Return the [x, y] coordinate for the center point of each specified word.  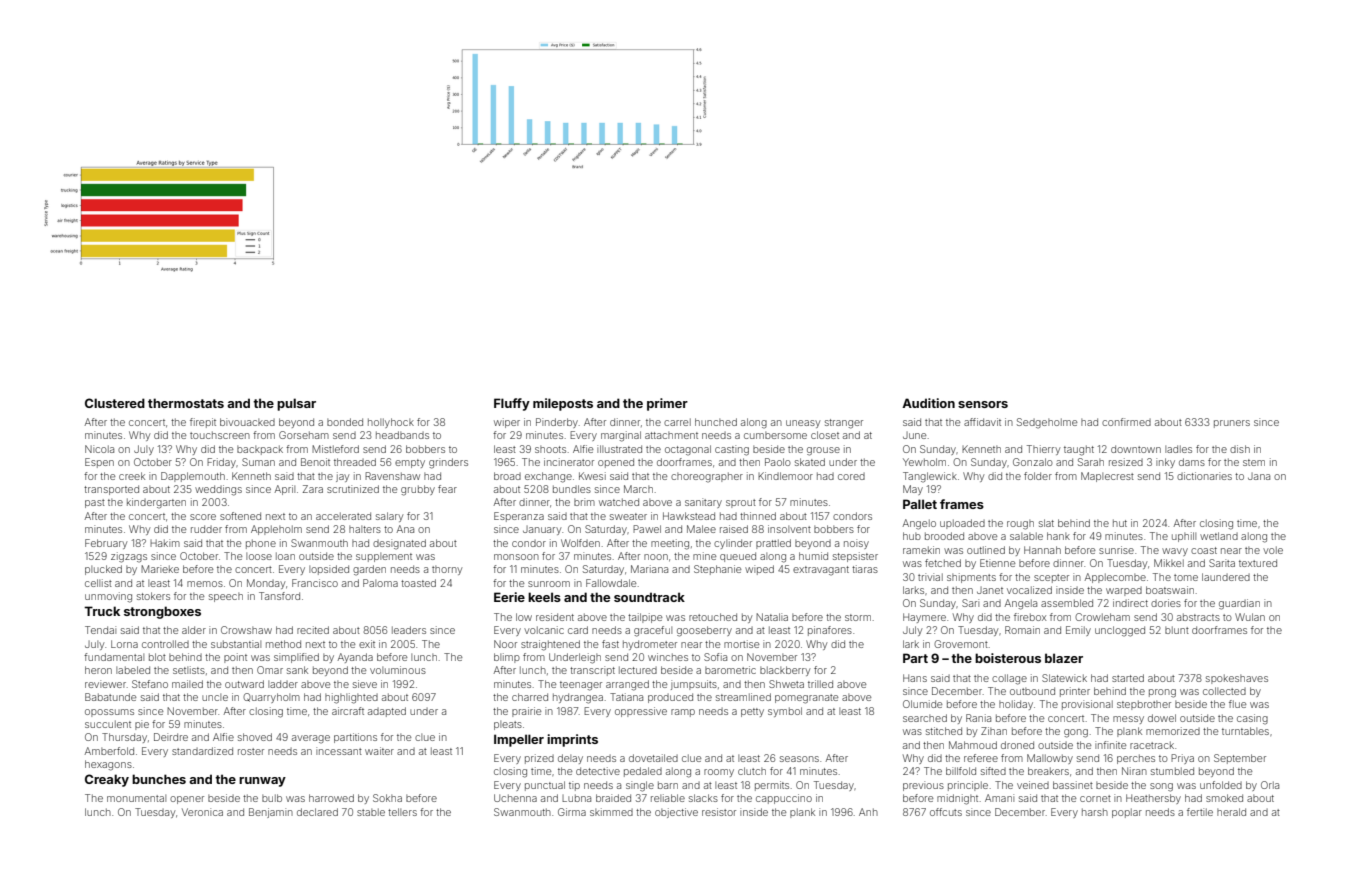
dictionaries [1204, 476]
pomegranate [806, 699]
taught [1079, 450]
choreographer [707, 477]
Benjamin [271, 813]
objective [676, 813]
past [95, 503]
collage [1009, 679]
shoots [550, 449]
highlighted [351, 698]
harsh [1095, 812]
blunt [1177, 630]
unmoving [108, 597]
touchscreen [220, 435]
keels [544, 597]
